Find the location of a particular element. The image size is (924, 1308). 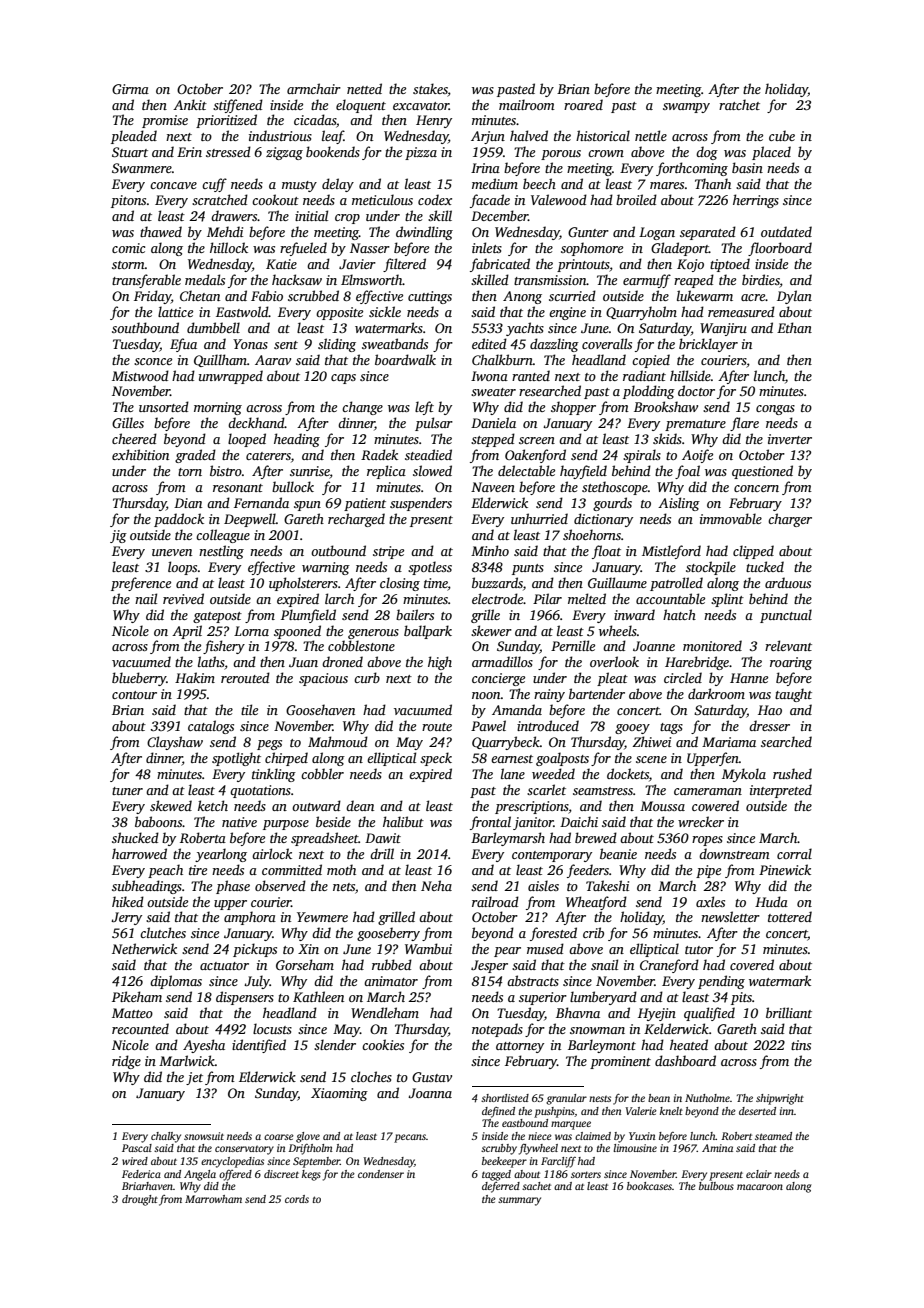

Girma is located at coordinates (130, 89).
